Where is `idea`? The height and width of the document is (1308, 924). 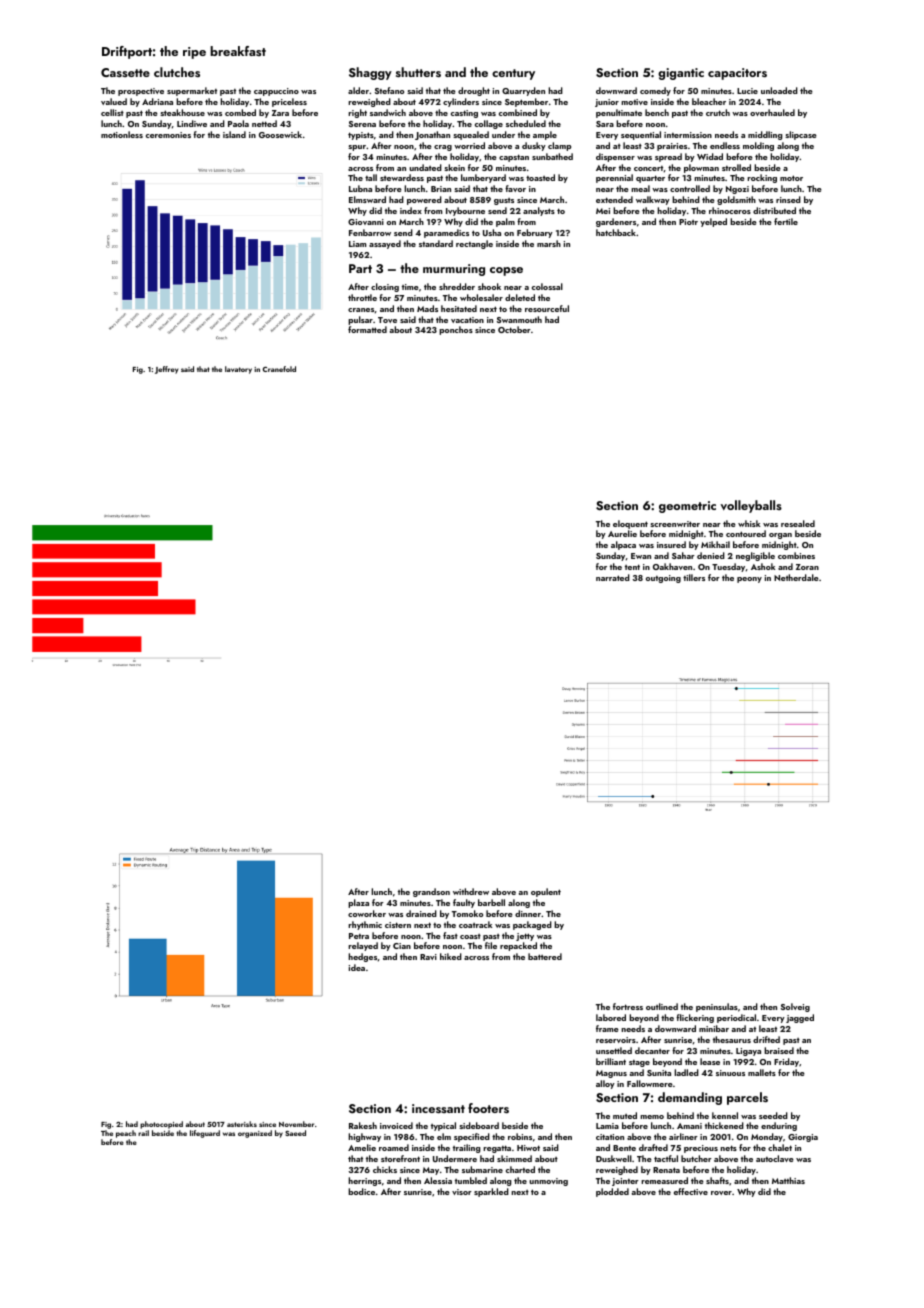
idea is located at coordinates (357, 967).
